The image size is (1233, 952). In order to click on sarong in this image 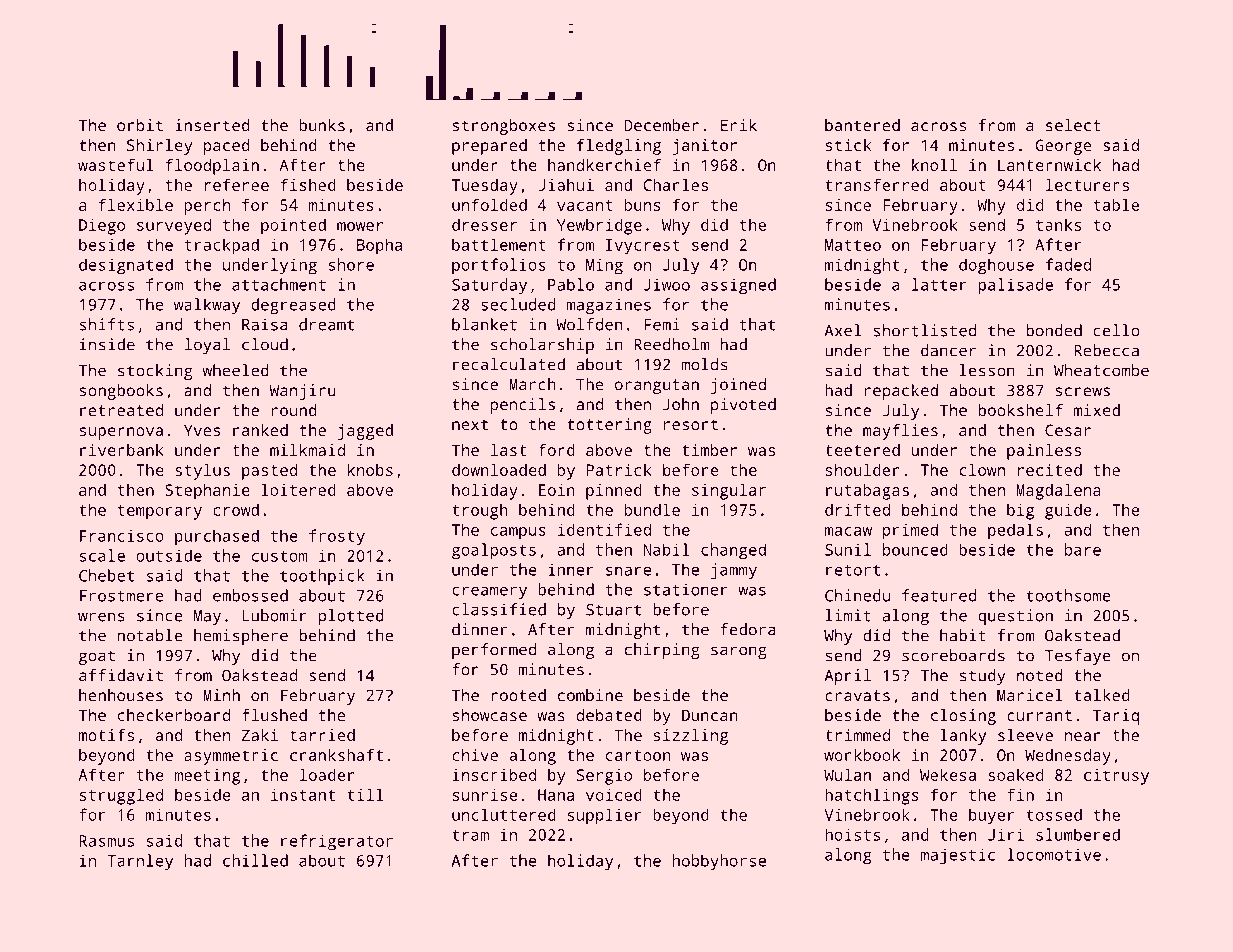, I will do `click(738, 652)`.
